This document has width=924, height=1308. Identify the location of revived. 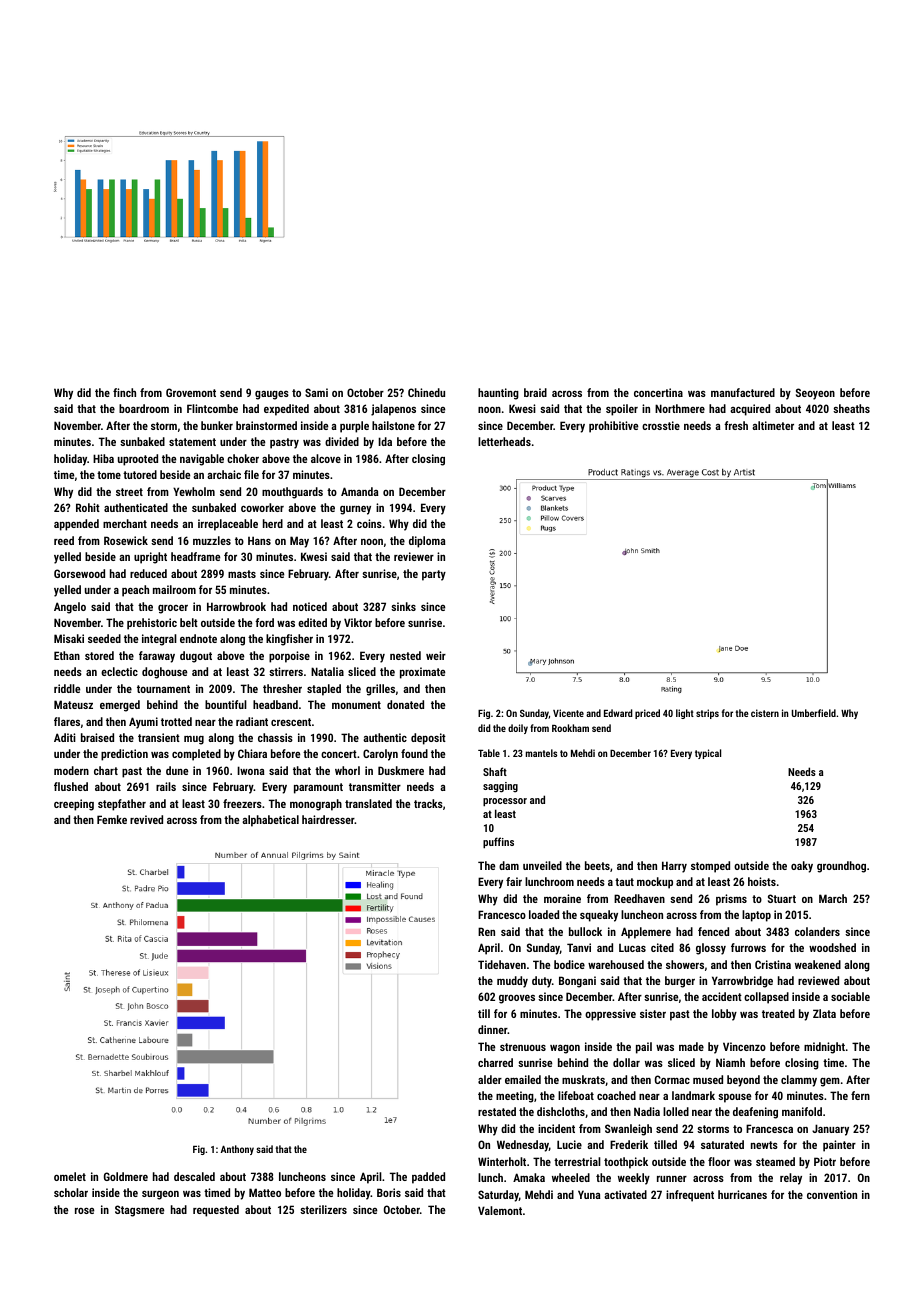
(146, 819).
